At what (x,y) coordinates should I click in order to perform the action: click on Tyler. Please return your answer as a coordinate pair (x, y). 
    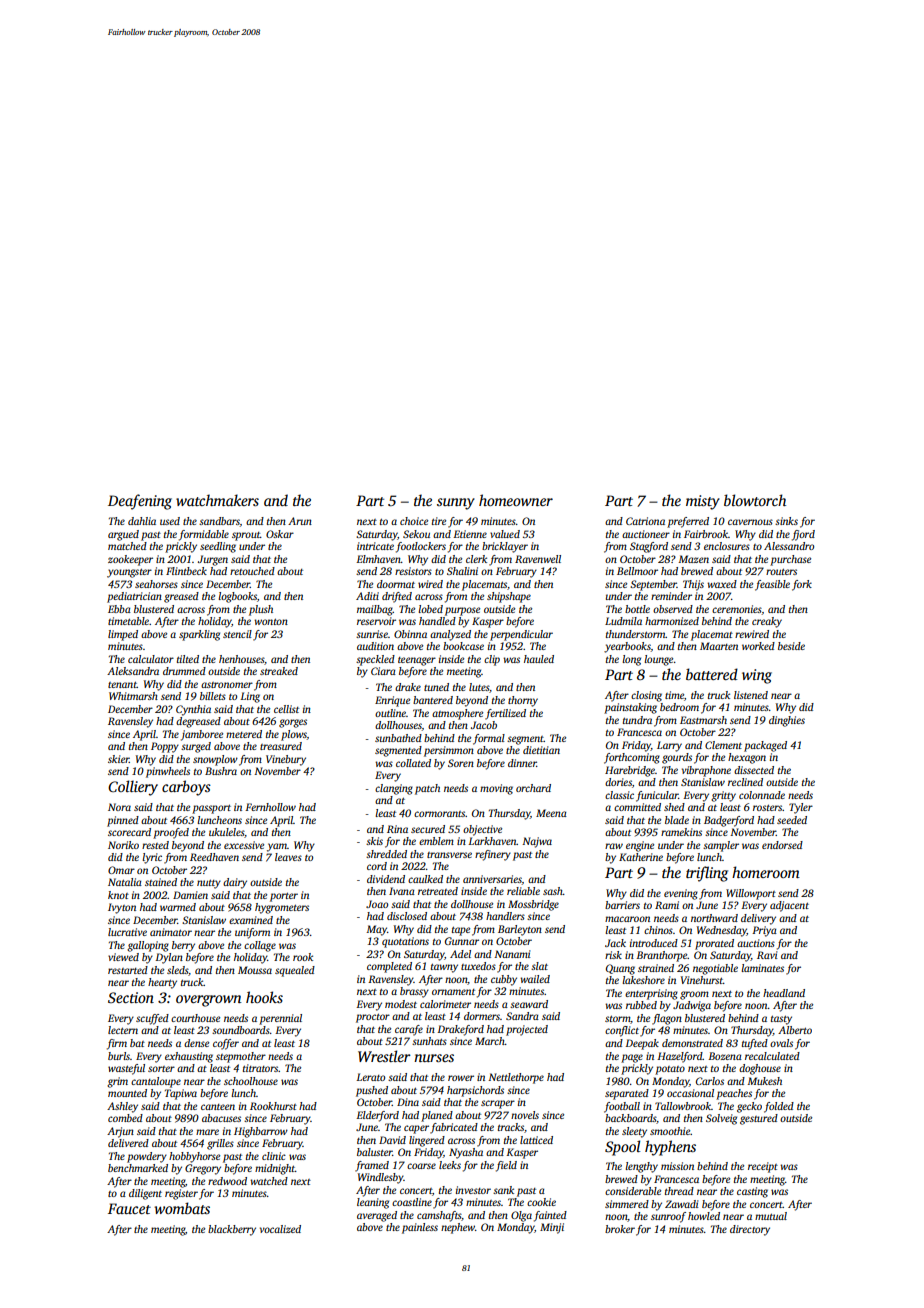
    Looking at the image, I should click on (801, 808).
